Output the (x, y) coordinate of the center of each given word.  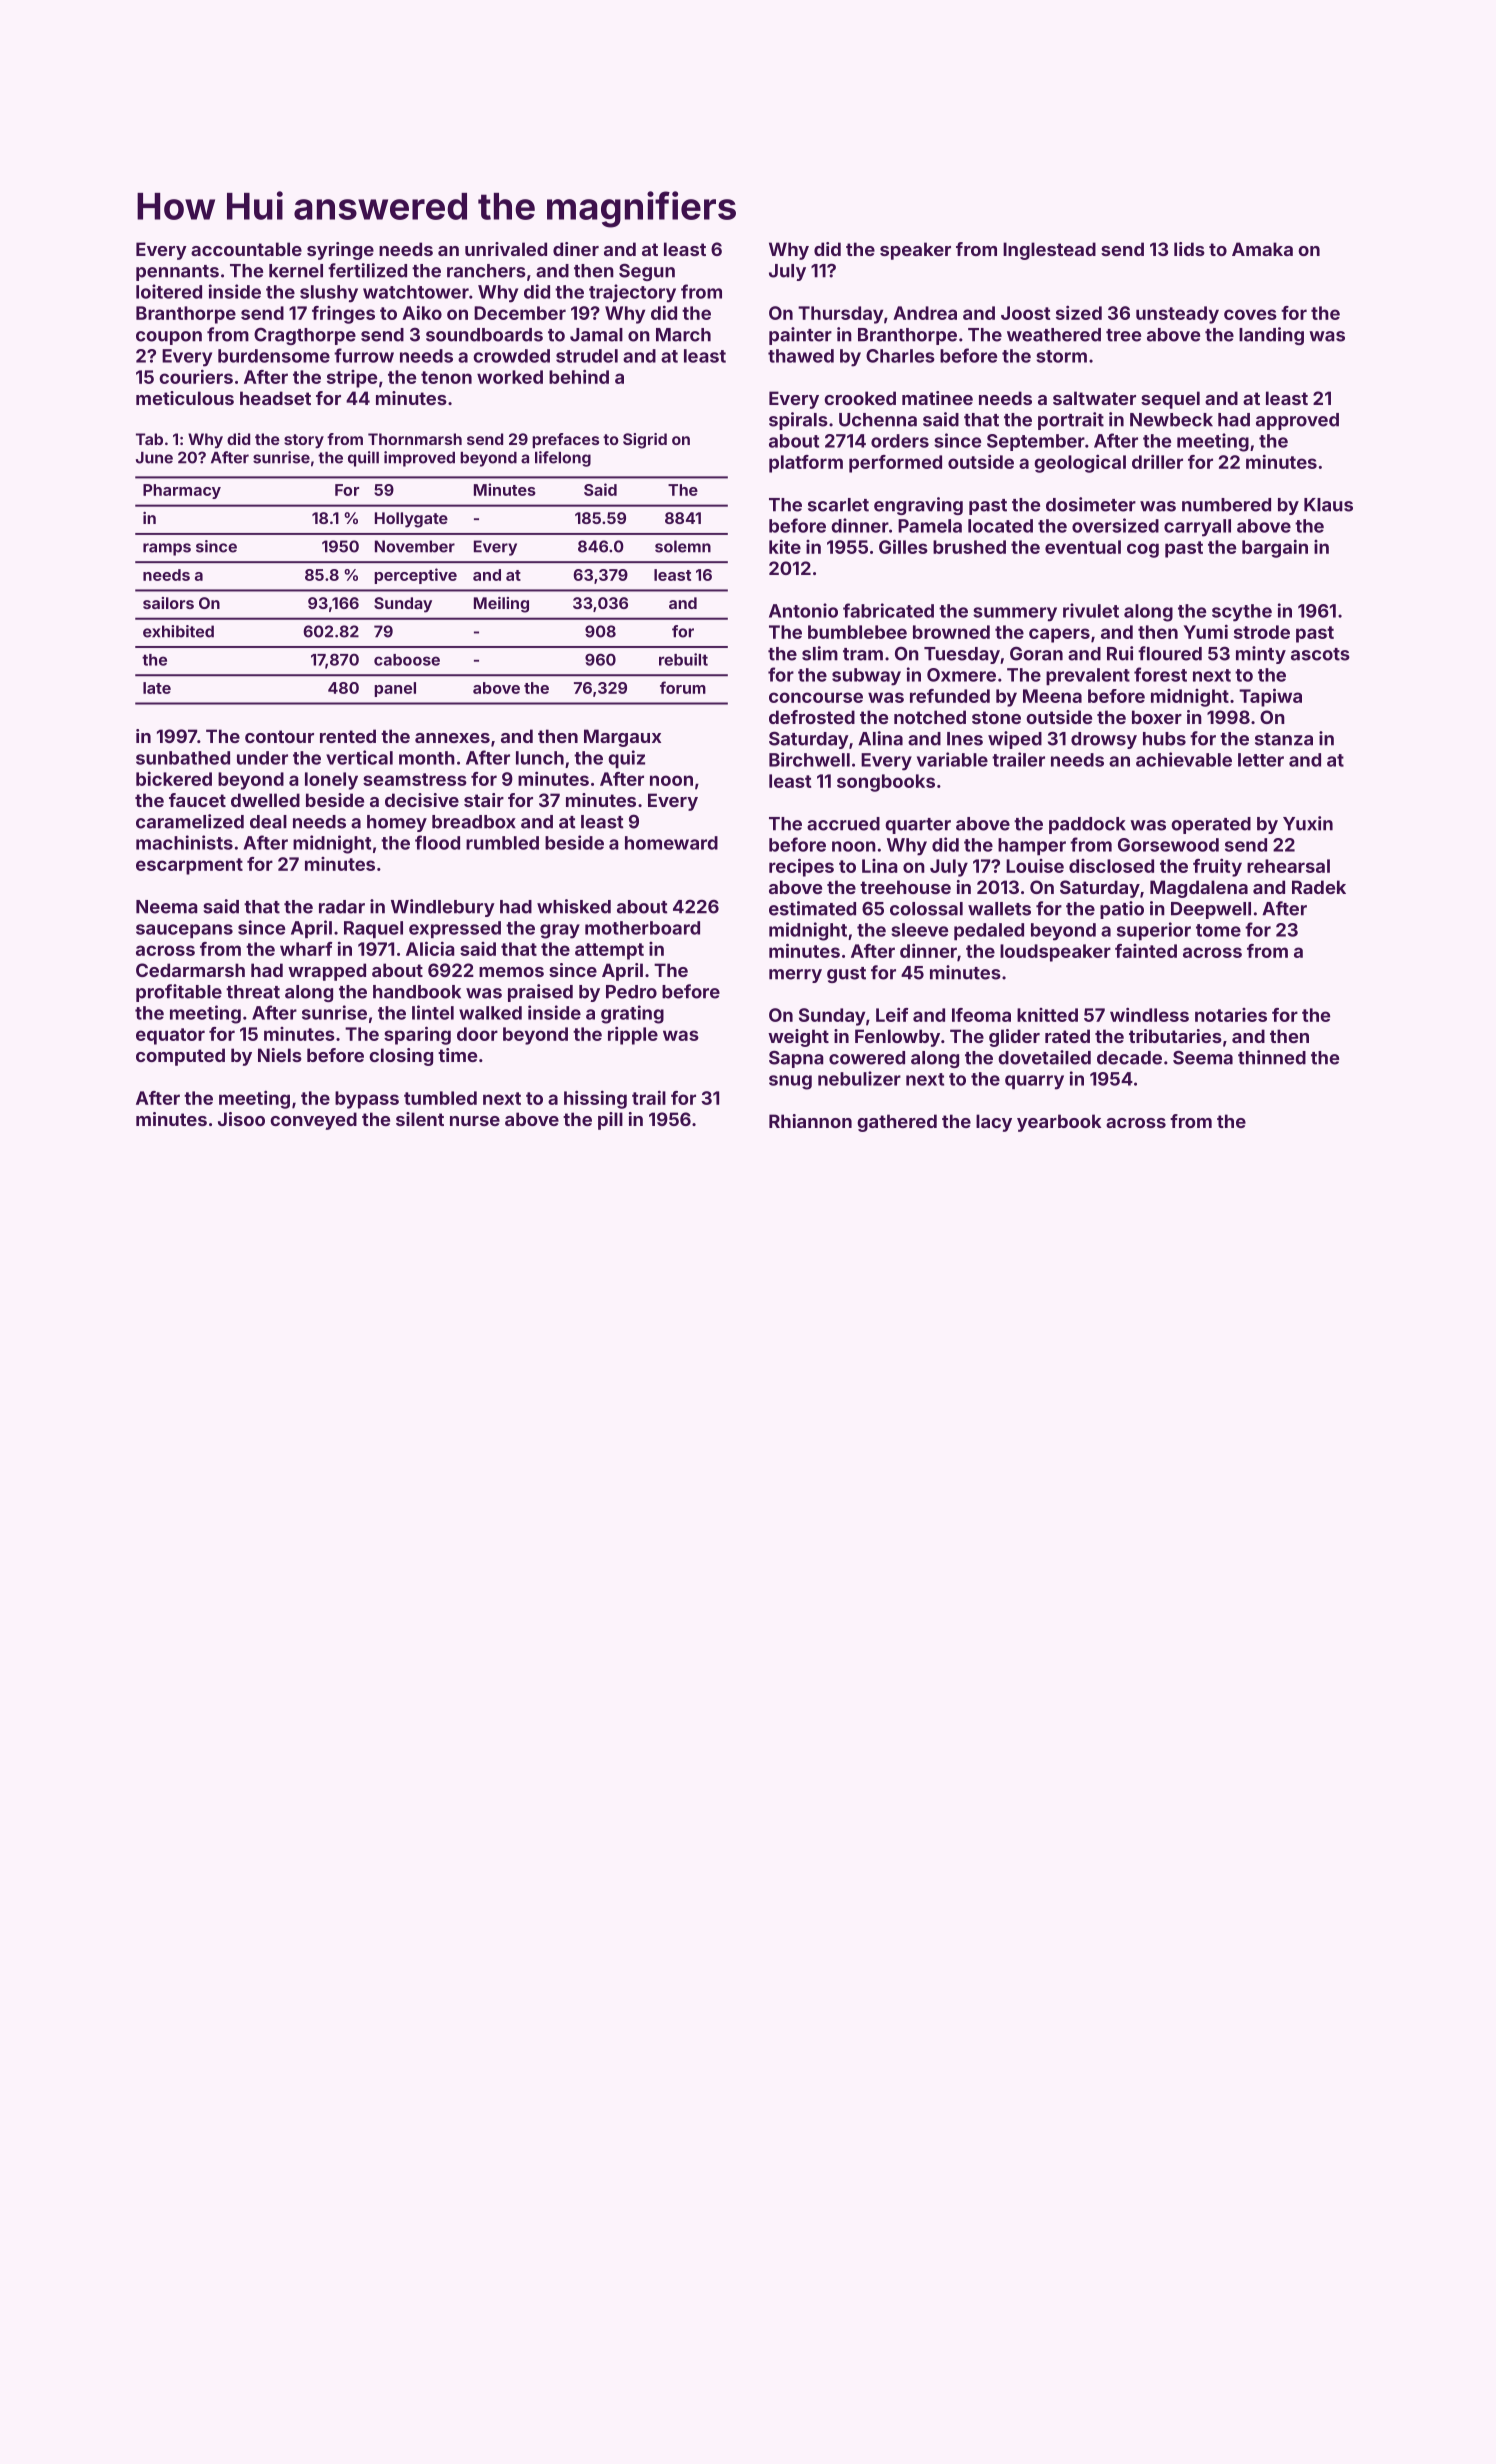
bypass (367, 1100)
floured (1170, 653)
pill (610, 1121)
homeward (671, 843)
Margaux (622, 738)
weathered (1054, 335)
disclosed (1111, 866)
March (683, 335)
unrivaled (506, 249)
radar (342, 907)
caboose (407, 660)
